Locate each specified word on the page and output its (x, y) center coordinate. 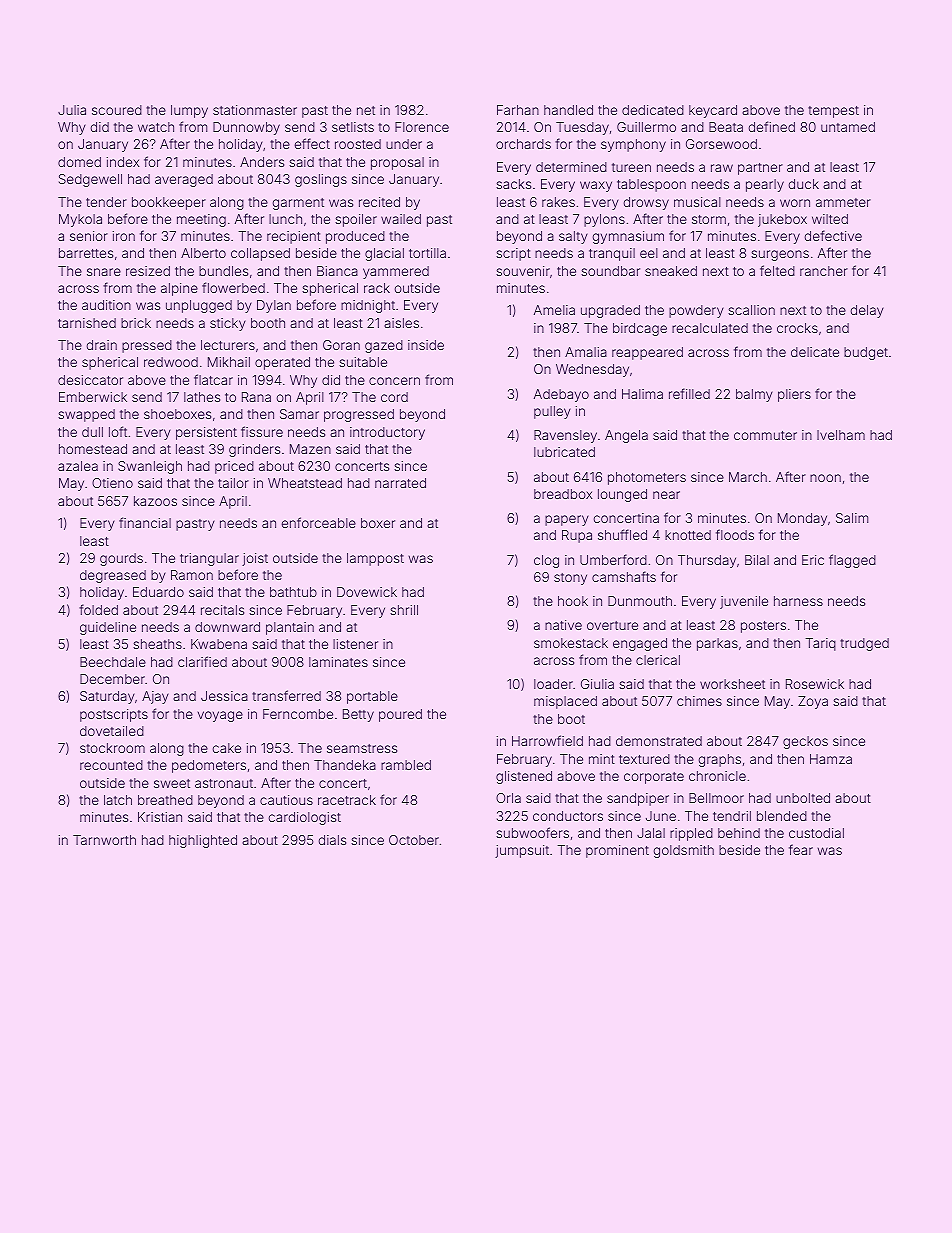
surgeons (780, 255)
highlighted (203, 841)
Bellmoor (716, 798)
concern (394, 381)
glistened (524, 777)
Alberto (203, 253)
